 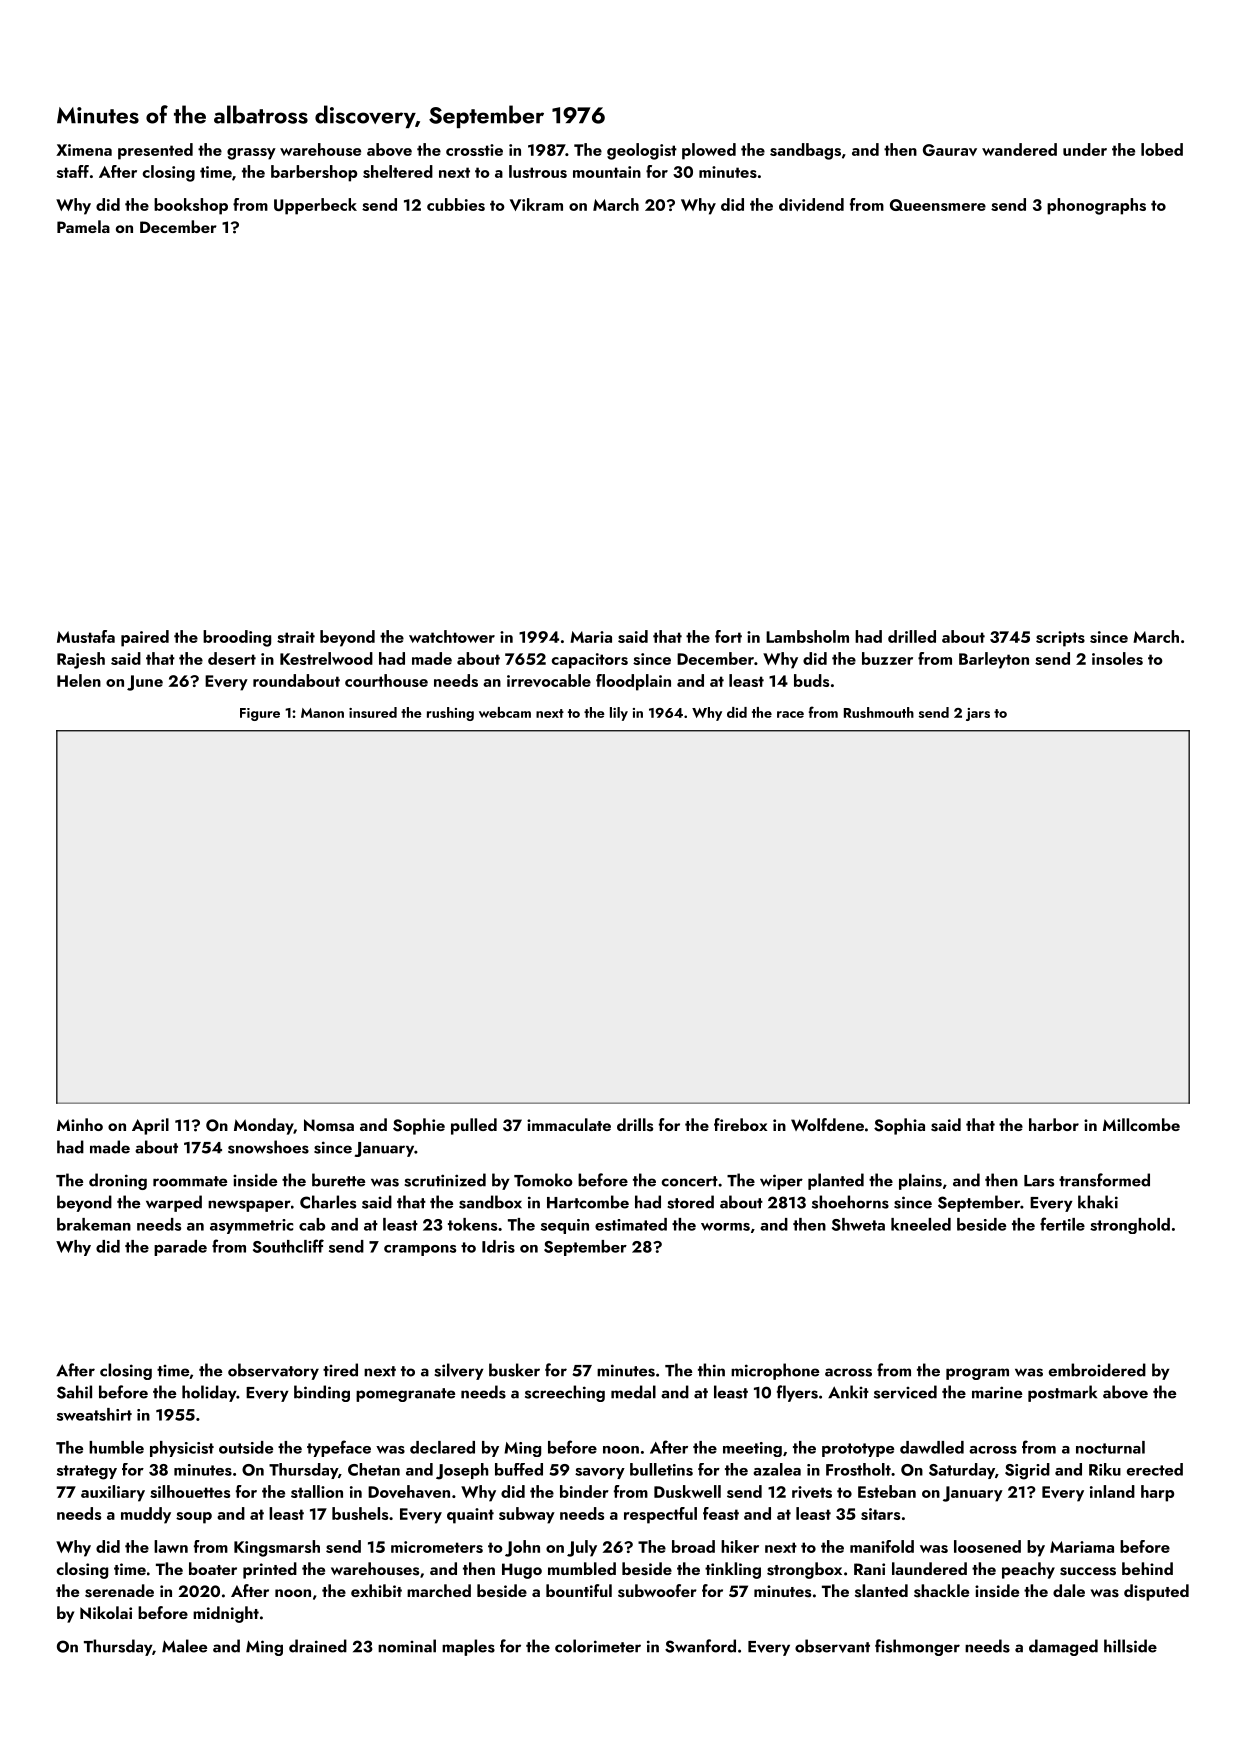 What do you see at coordinates (858, 1224) in the screenshot?
I see `Shweta` at bounding box center [858, 1224].
